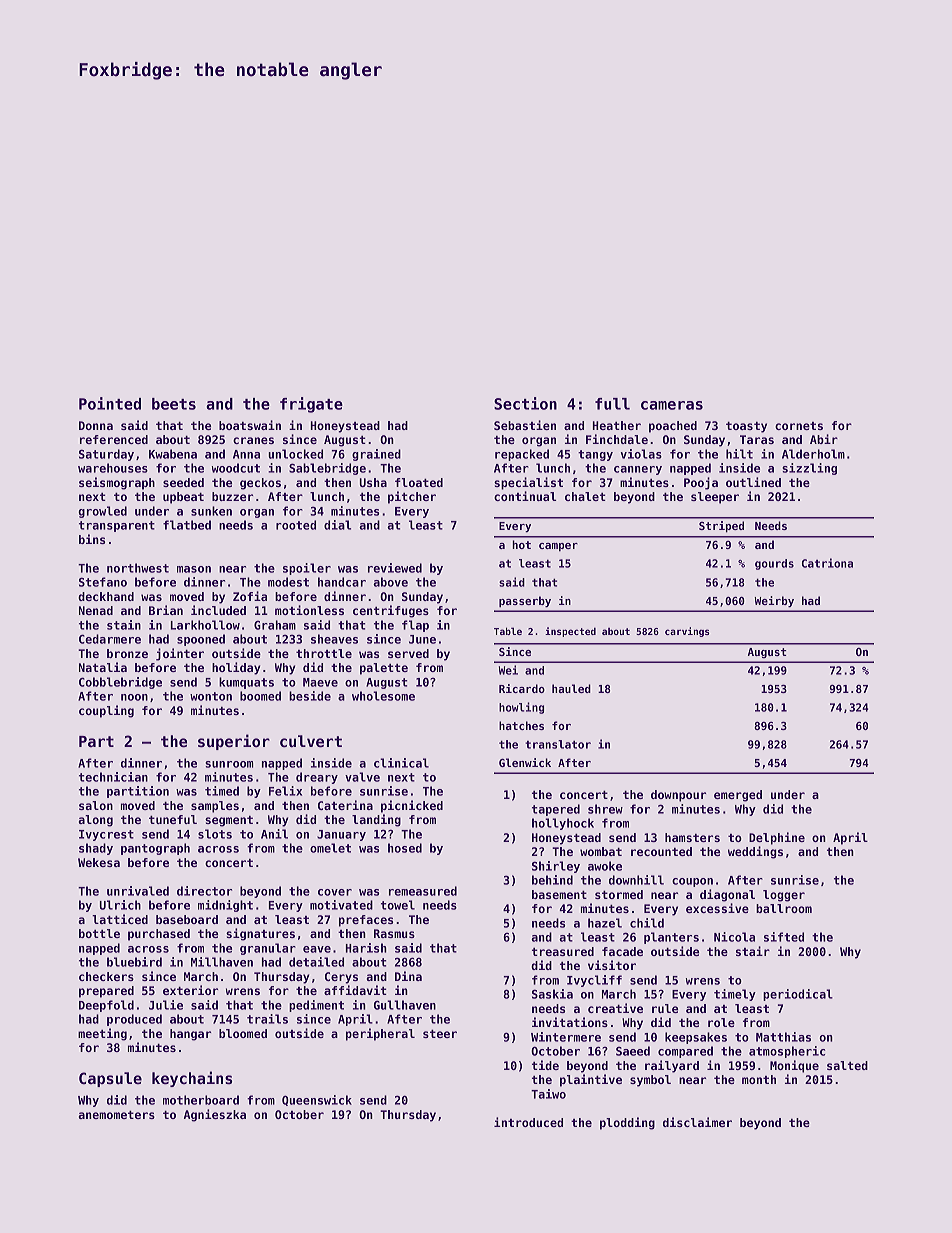 The height and width of the image is (1233, 952). Describe the element at coordinates (774, 601) in the image. I see `Weirby` at that location.
